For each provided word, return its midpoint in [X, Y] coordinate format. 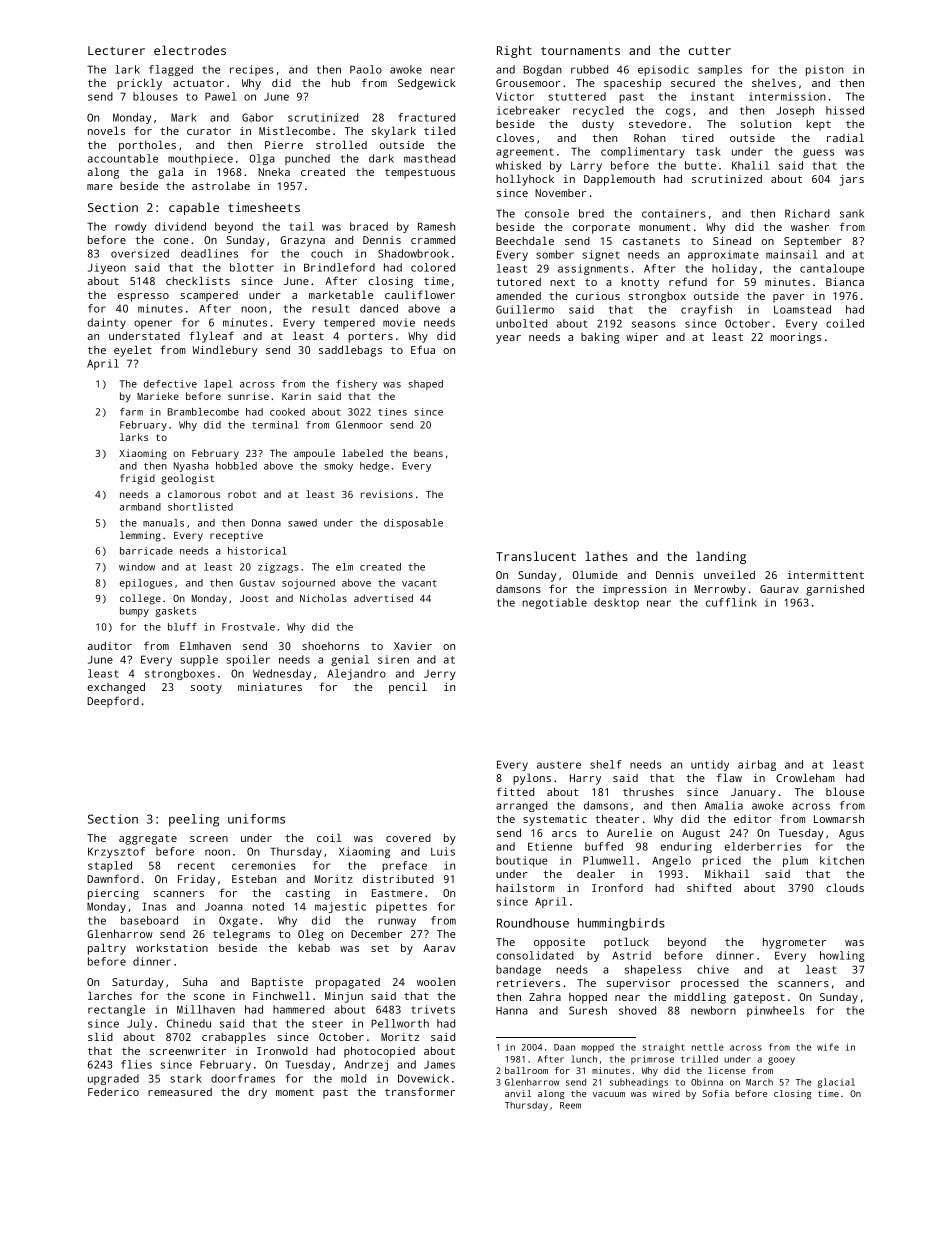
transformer [420, 1091]
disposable [413, 524]
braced [369, 226]
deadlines [209, 253]
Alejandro [357, 674]
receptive [236, 536]
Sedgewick [427, 84]
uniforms [256, 819]
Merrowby [720, 590]
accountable [123, 158]
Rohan [650, 138]
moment [295, 1092]
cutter [710, 51]
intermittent [825, 575]
